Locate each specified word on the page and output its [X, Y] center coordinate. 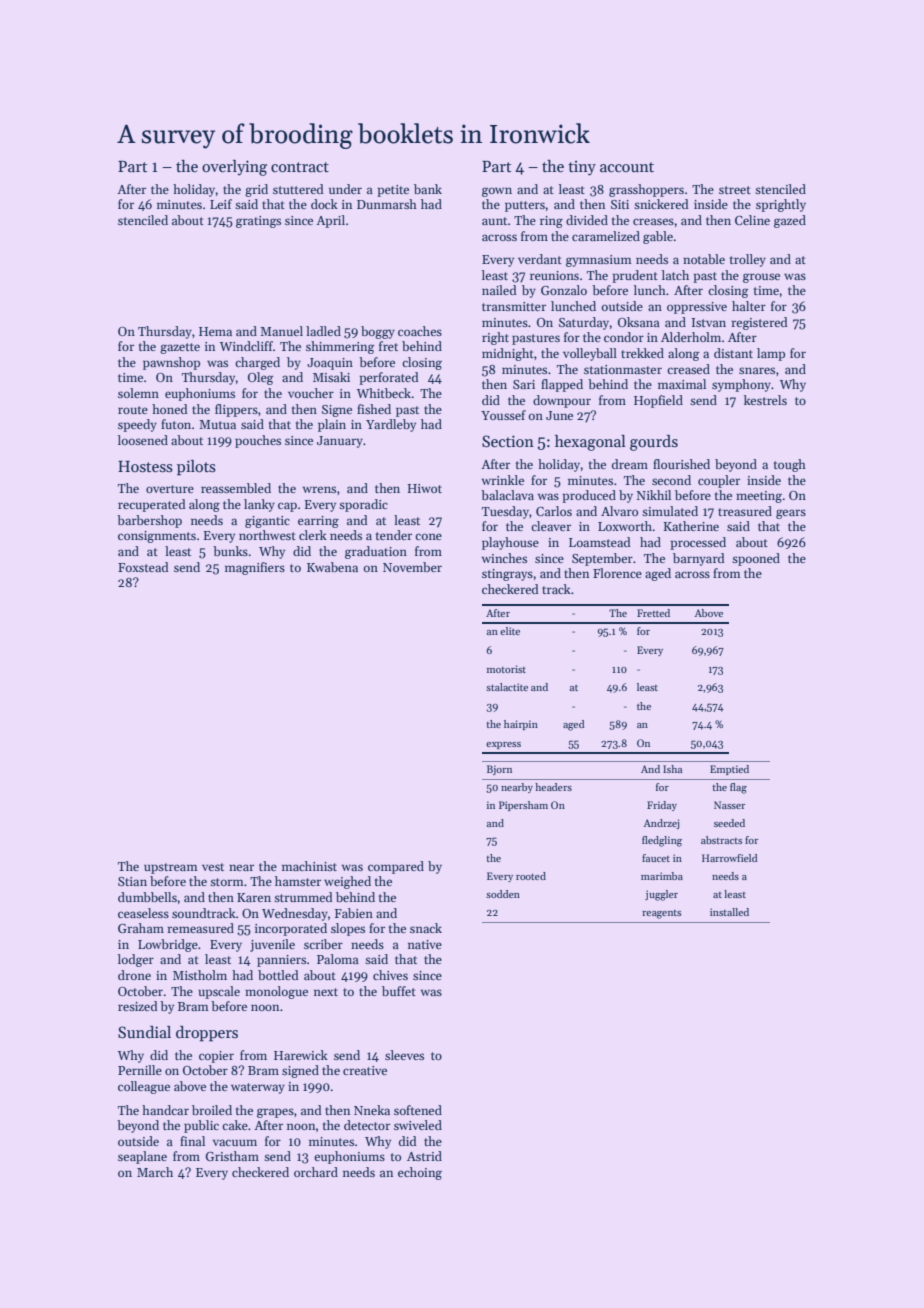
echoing [420, 1173]
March [155, 1172]
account [627, 167]
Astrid [424, 1156]
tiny [582, 168]
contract [300, 167]
